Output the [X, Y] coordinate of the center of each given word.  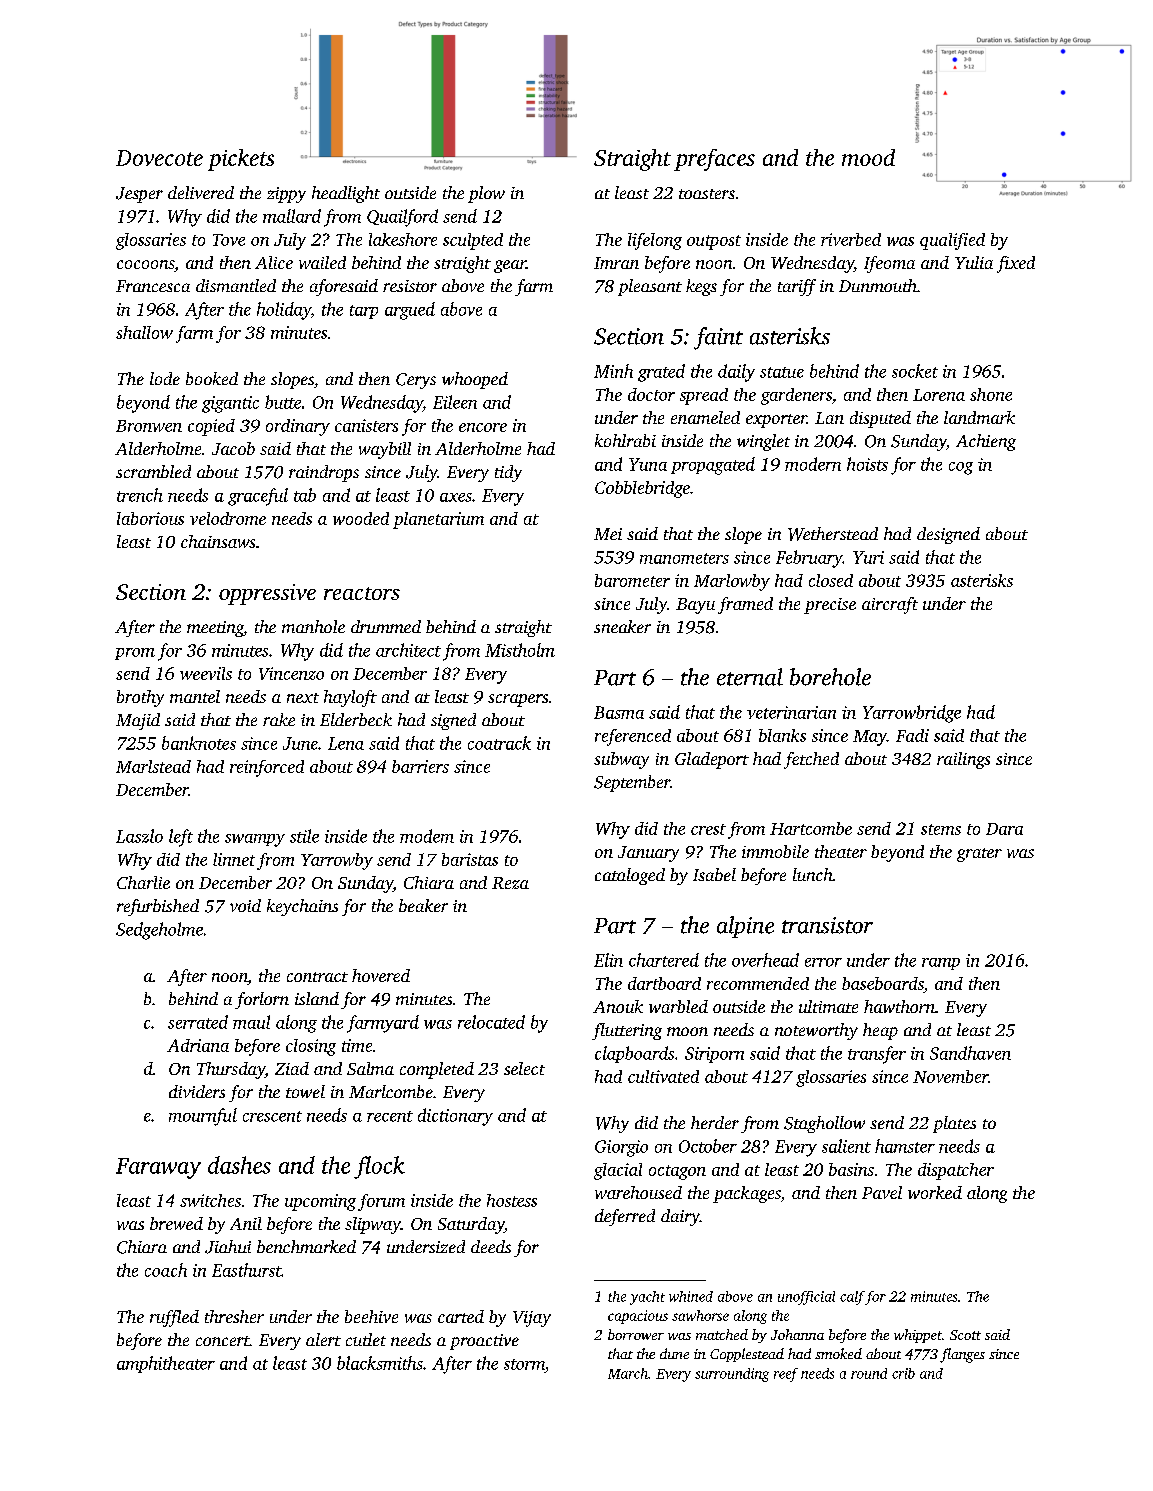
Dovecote [159, 158]
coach [166, 1270]
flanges [962, 1355]
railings [963, 760]
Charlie [143, 882]
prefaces [714, 160]
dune [674, 1353]
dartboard [664, 983]
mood [868, 157]
